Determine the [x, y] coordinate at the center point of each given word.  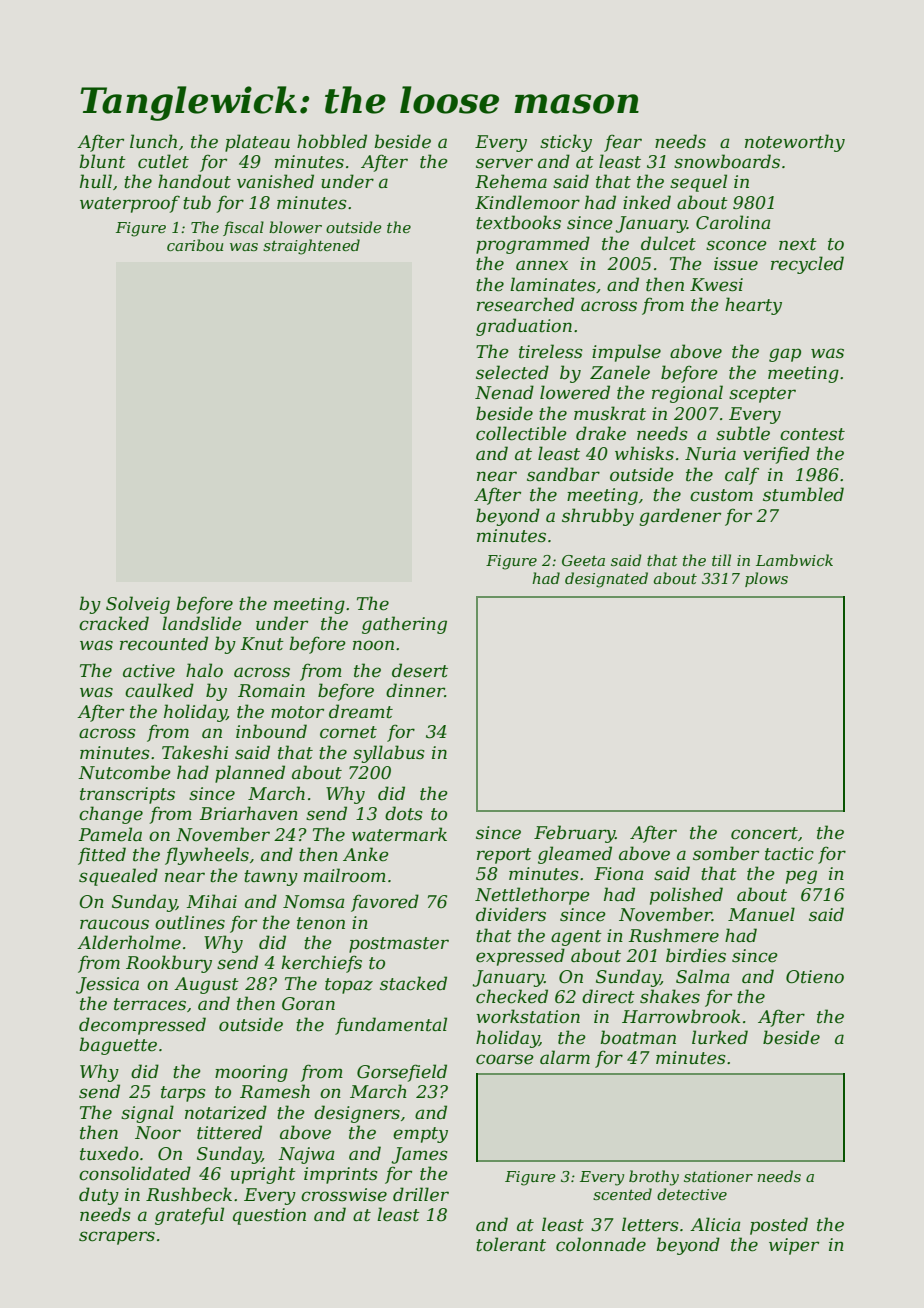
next [798, 244]
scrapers [117, 1238]
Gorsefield [402, 1073]
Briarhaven [248, 813]
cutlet [163, 161]
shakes [670, 996]
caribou [195, 245]
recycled [807, 265]
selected [512, 372]
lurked [720, 1037]
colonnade [601, 1244]
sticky [566, 143]
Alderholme [129, 942]
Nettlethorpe [532, 896]
